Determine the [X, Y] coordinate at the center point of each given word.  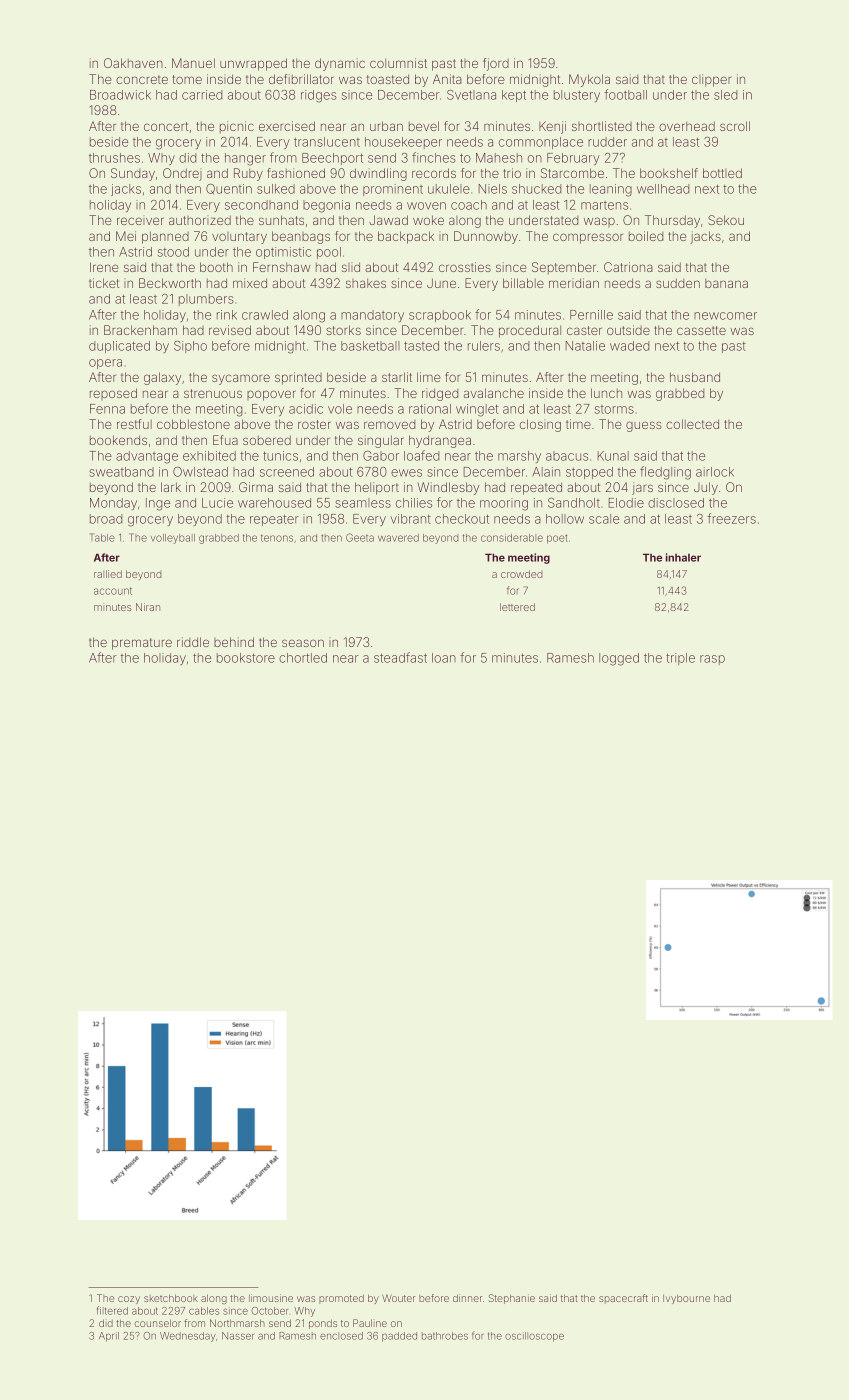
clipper [711, 80]
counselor [158, 1323]
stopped [589, 473]
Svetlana [471, 95]
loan [444, 658]
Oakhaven [133, 63]
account [113, 591]
